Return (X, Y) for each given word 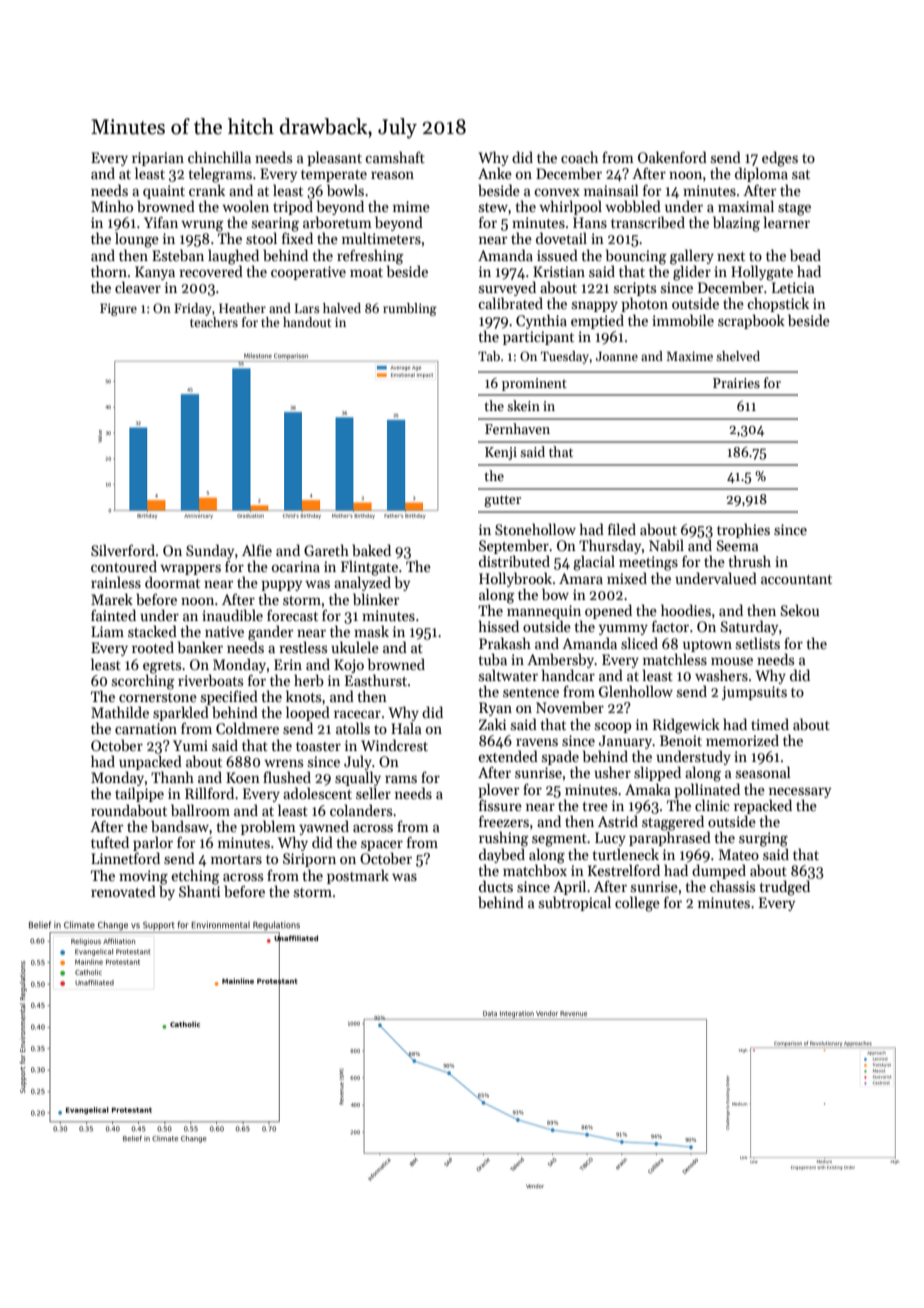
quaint (164, 192)
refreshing (370, 257)
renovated (123, 891)
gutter (502, 501)
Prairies (736, 383)
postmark (358, 876)
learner (787, 222)
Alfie (257, 550)
